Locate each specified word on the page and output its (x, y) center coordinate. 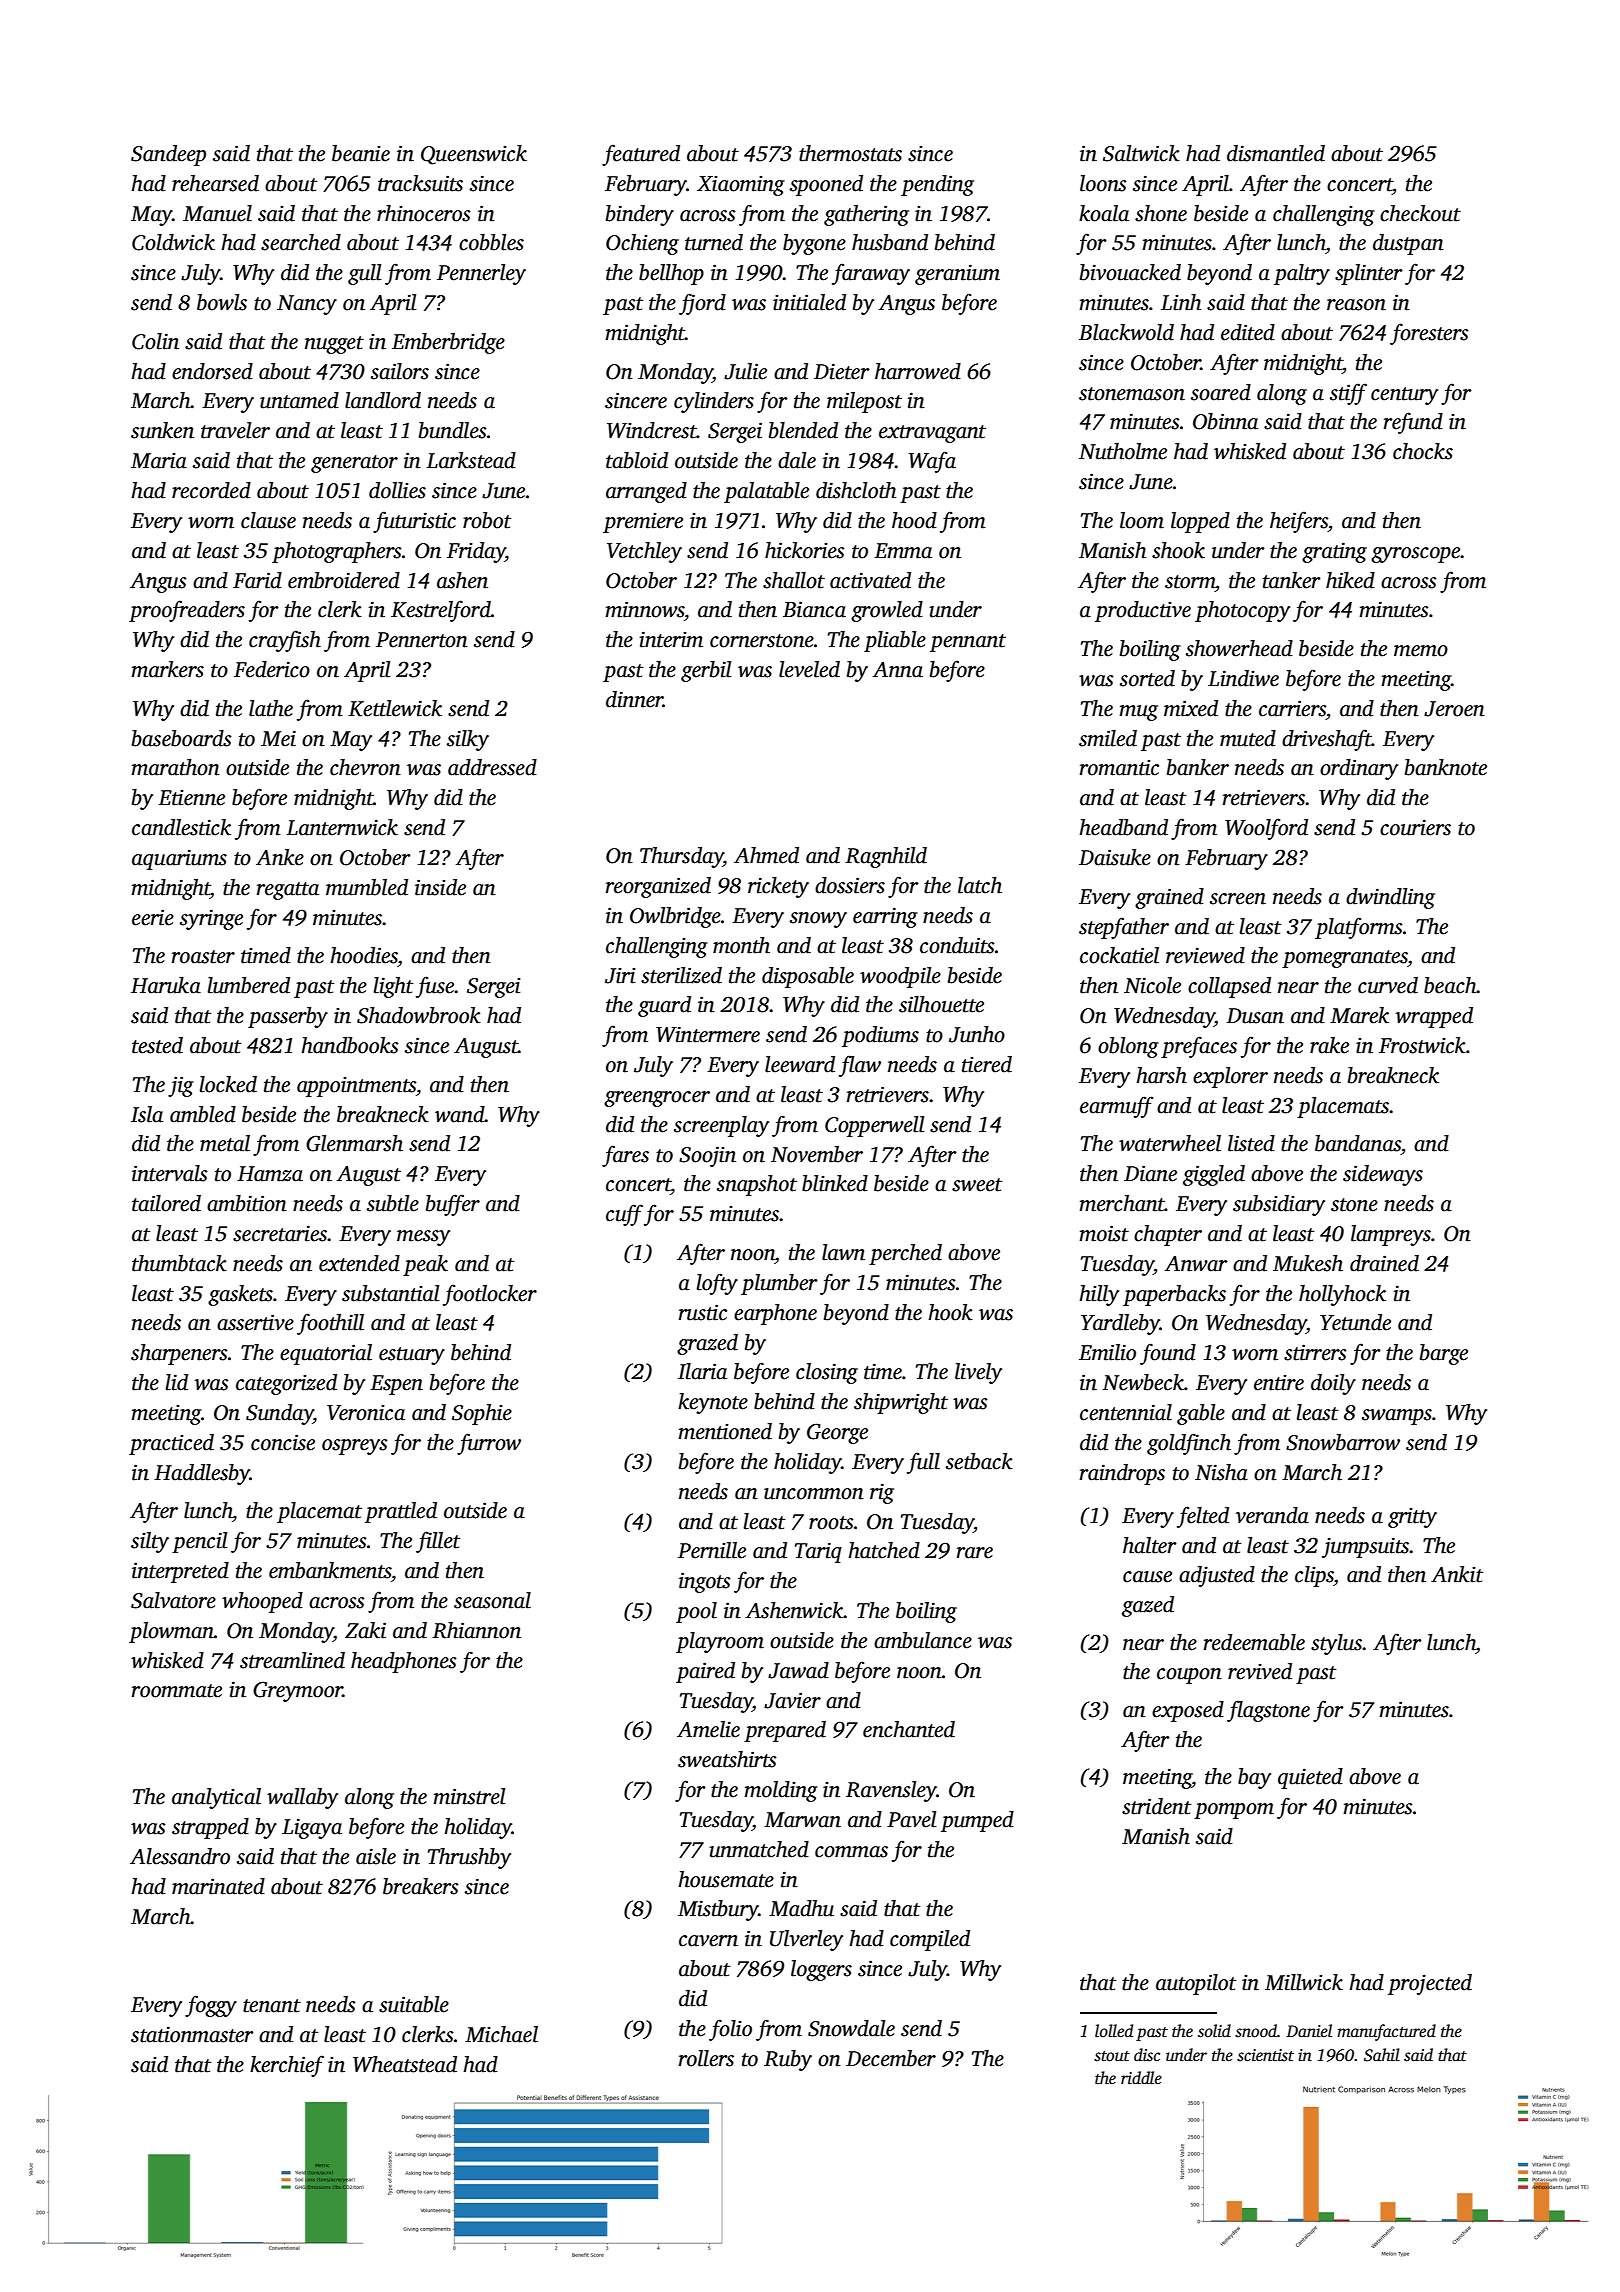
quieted (1310, 1778)
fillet (438, 1542)
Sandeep (168, 155)
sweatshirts (727, 1759)
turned (714, 242)
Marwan (802, 1820)
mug (1138, 713)
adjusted (1217, 1576)
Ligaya (312, 1828)
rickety (778, 887)
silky (468, 740)
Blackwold (1126, 332)
